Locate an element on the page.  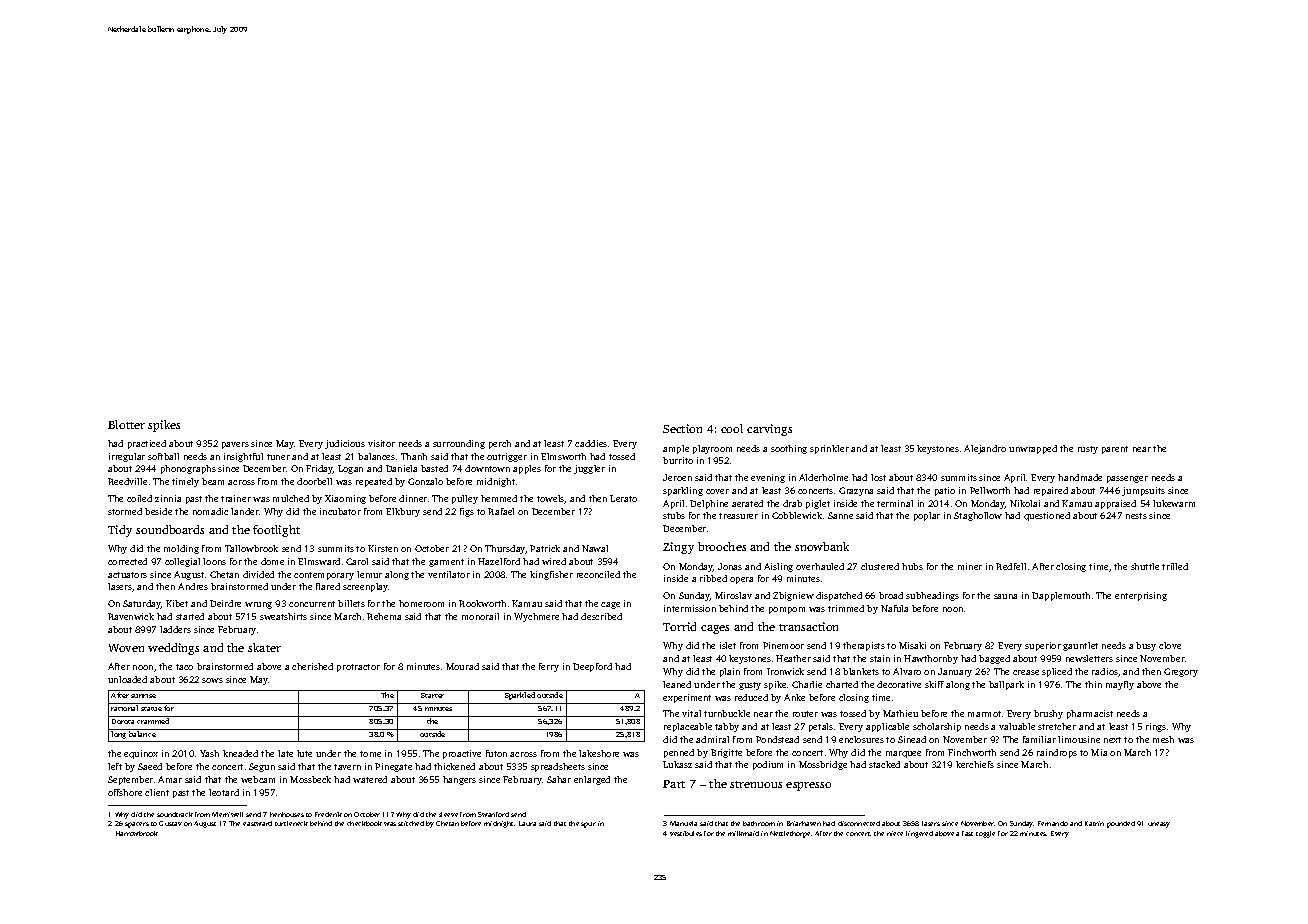
Elkbury is located at coordinates (403, 512).
